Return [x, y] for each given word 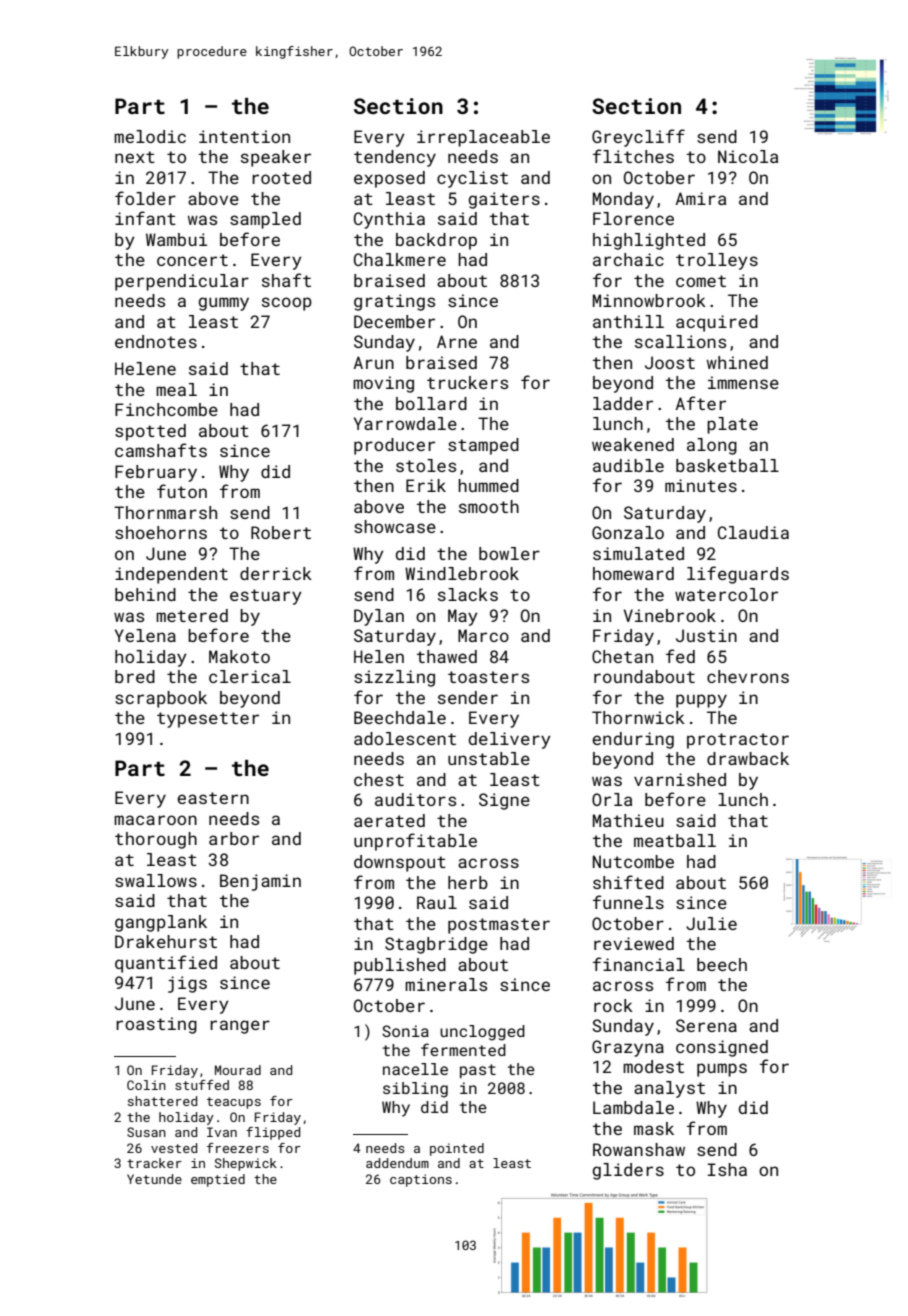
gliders [628, 1171]
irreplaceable [483, 138]
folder [145, 198]
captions [421, 1180]
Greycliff [638, 138]
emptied [218, 1180]
